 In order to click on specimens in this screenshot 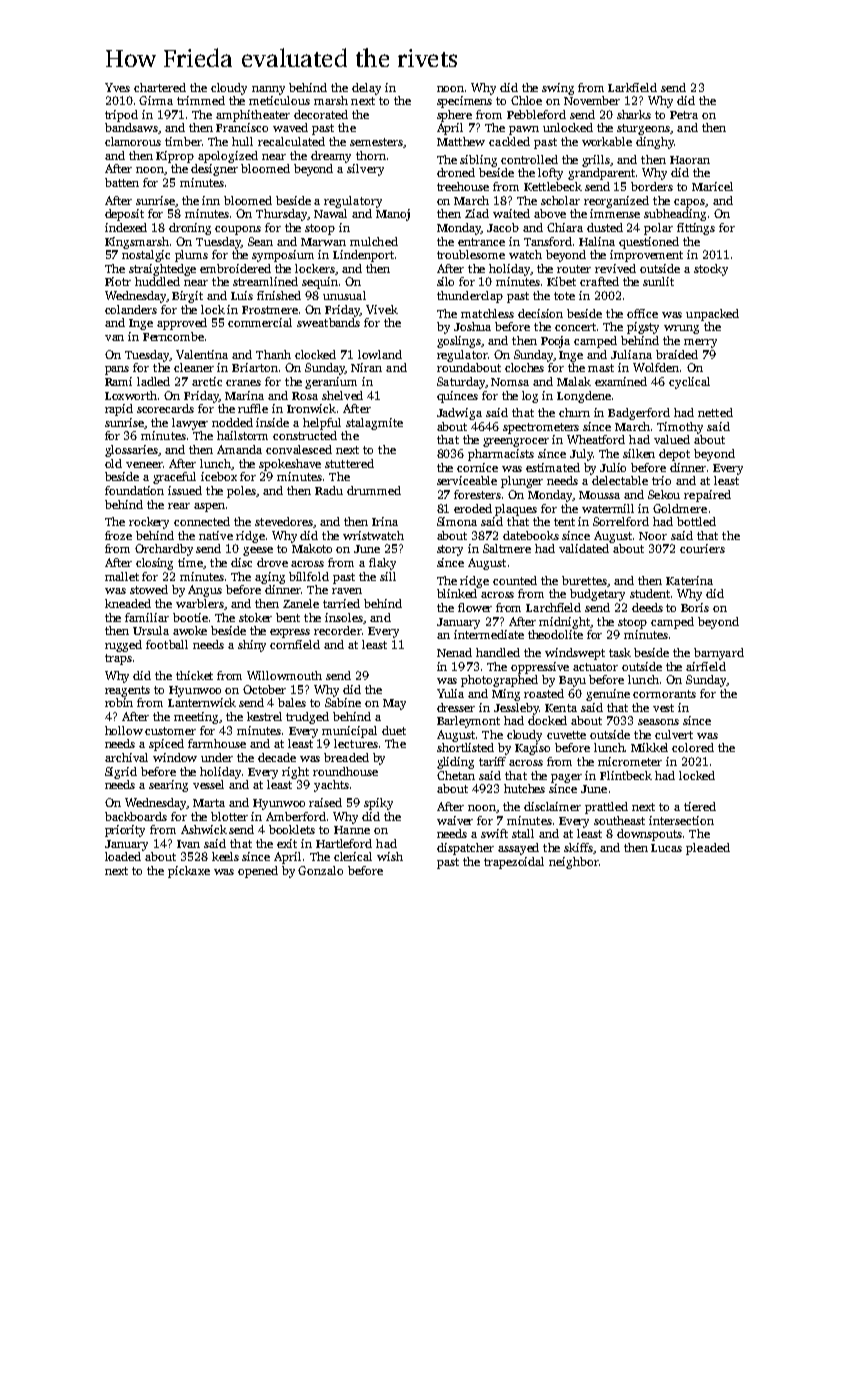, I will do `click(464, 102)`.
